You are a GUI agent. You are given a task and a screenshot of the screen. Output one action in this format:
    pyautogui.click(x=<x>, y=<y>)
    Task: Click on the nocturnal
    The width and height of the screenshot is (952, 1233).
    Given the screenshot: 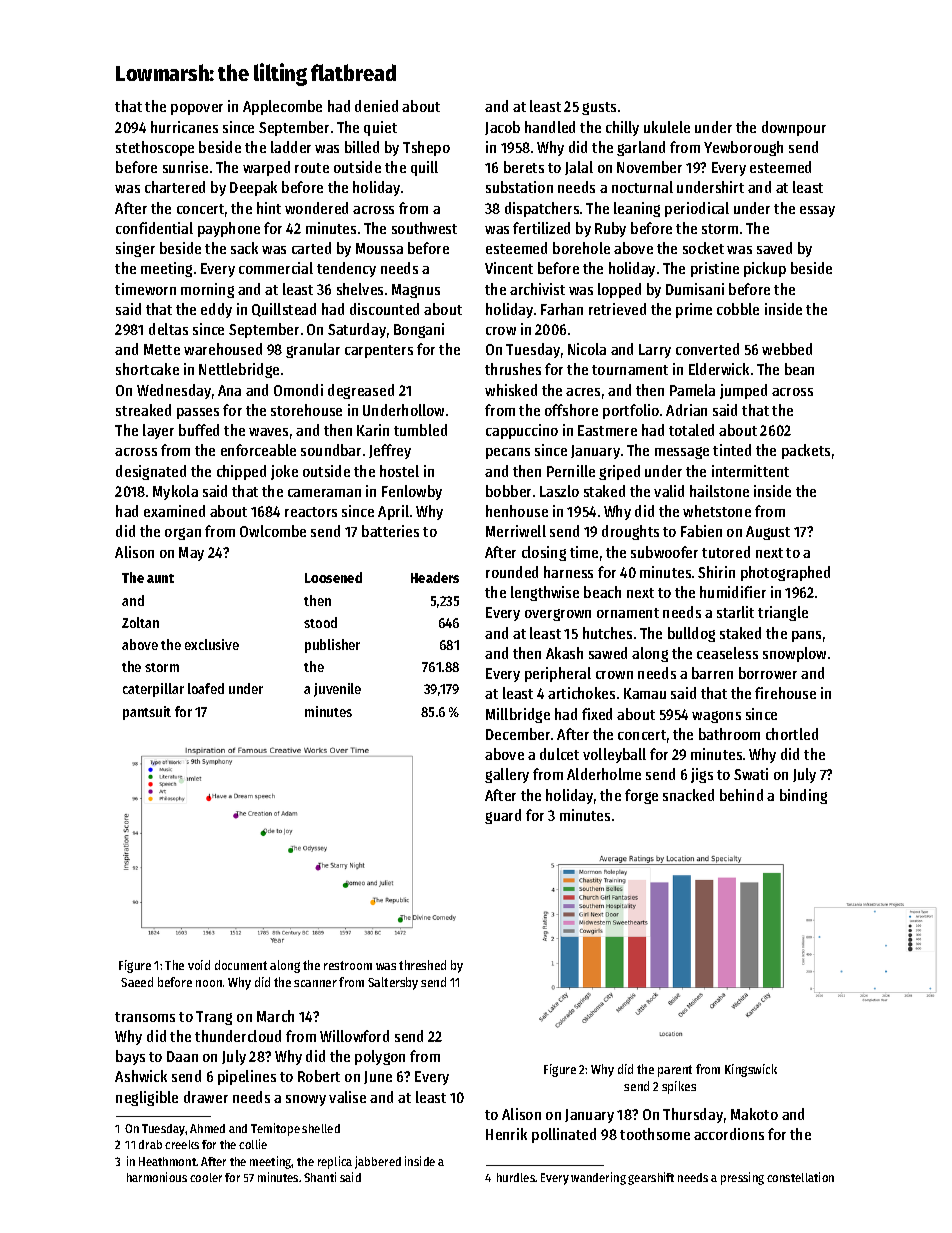 What is the action you would take?
    pyautogui.click(x=642, y=187)
